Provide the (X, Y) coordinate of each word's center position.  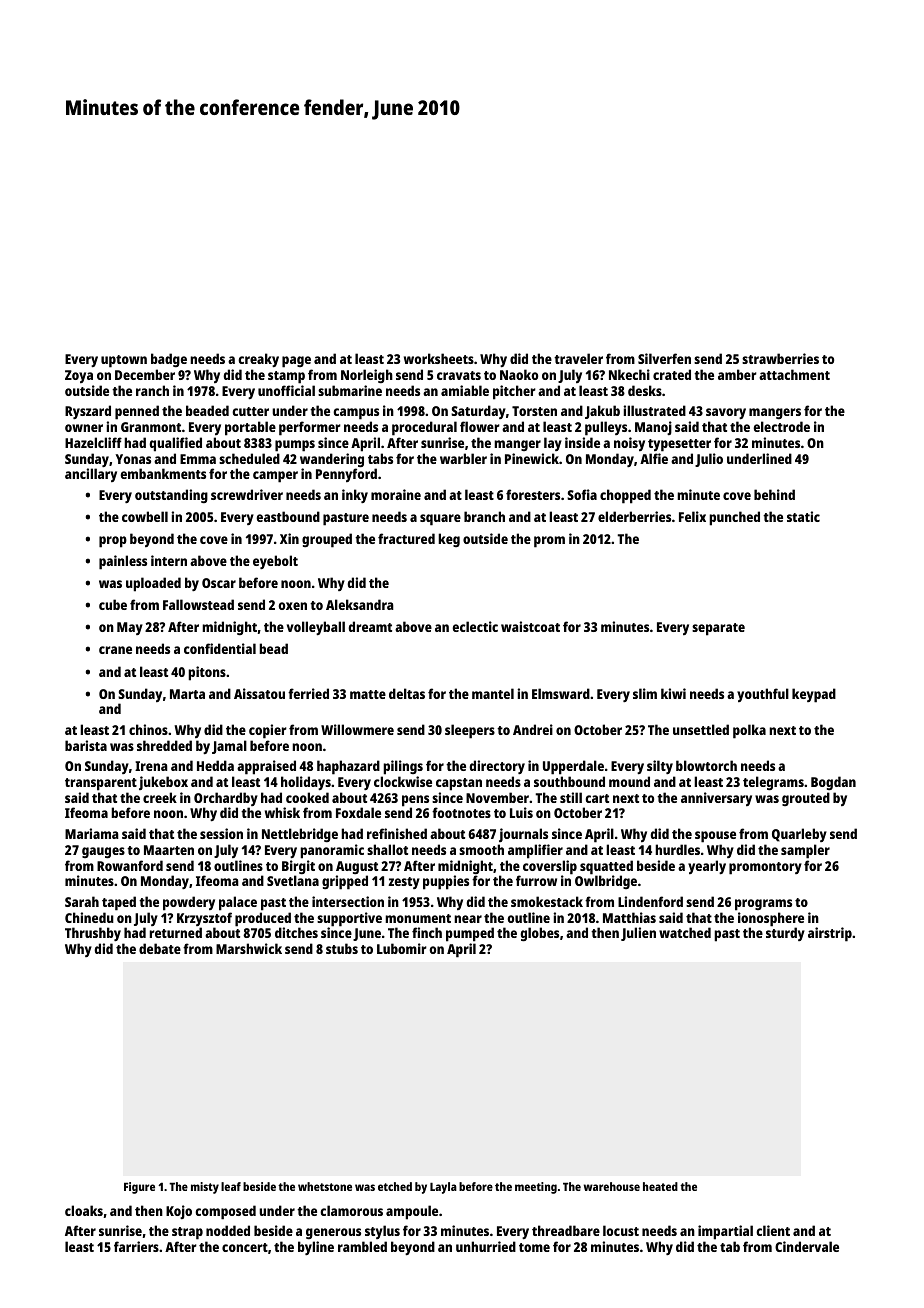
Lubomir (402, 948)
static (803, 516)
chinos (148, 729)
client (773, 1230)
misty (205, 1188)
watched (685, 932)
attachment (794, 374)
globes (539, 934)
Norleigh (367, 376)
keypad (814, 695)
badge (169, 360)
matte (368, 694)
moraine (396, 494)
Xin (289, 538)
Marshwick (249, 948)
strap (187, 1233)
